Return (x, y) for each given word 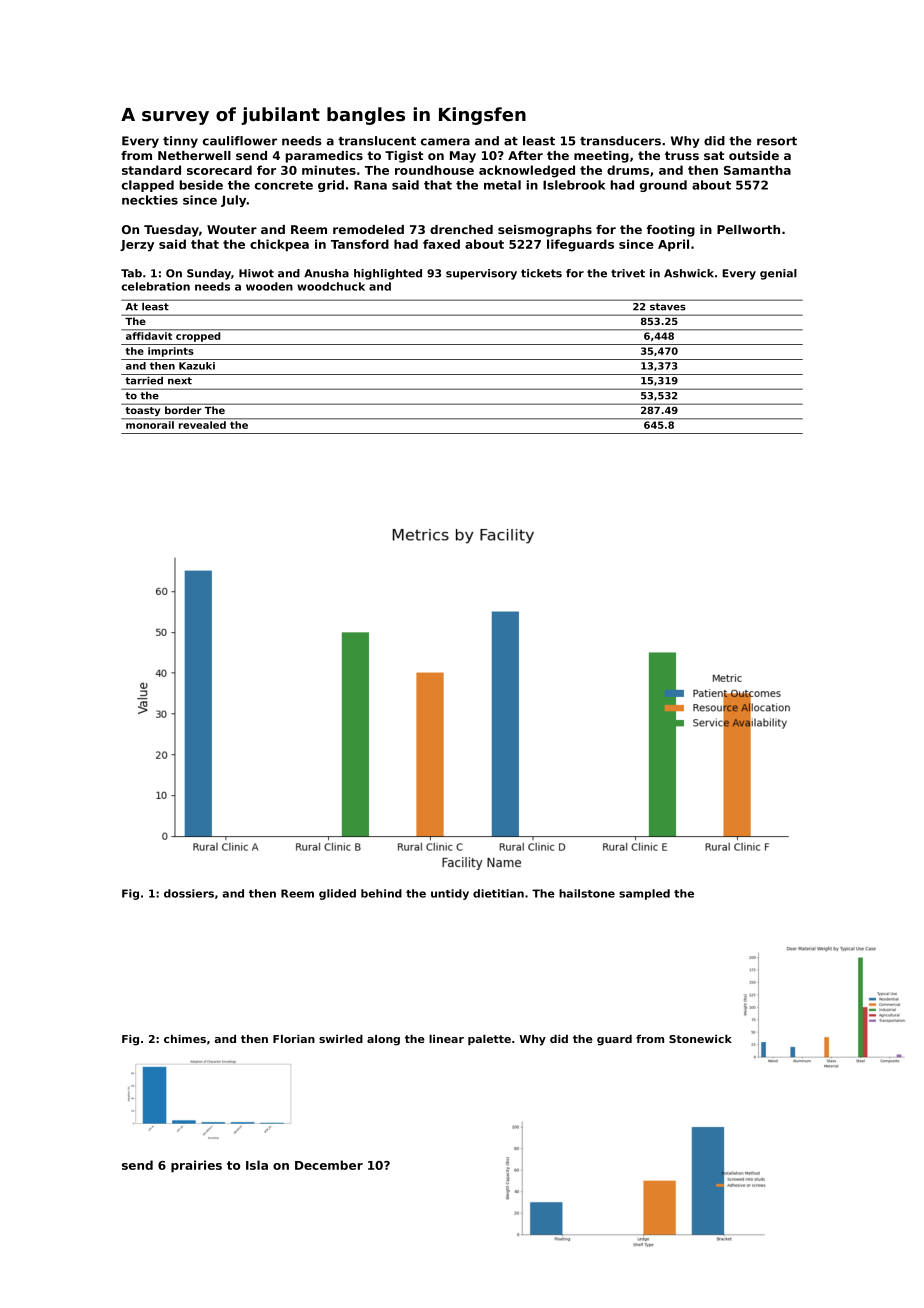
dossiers (189, 893)
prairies (196, 1166)
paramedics (324, 157)
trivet (628, 273)
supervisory (481, 274)
